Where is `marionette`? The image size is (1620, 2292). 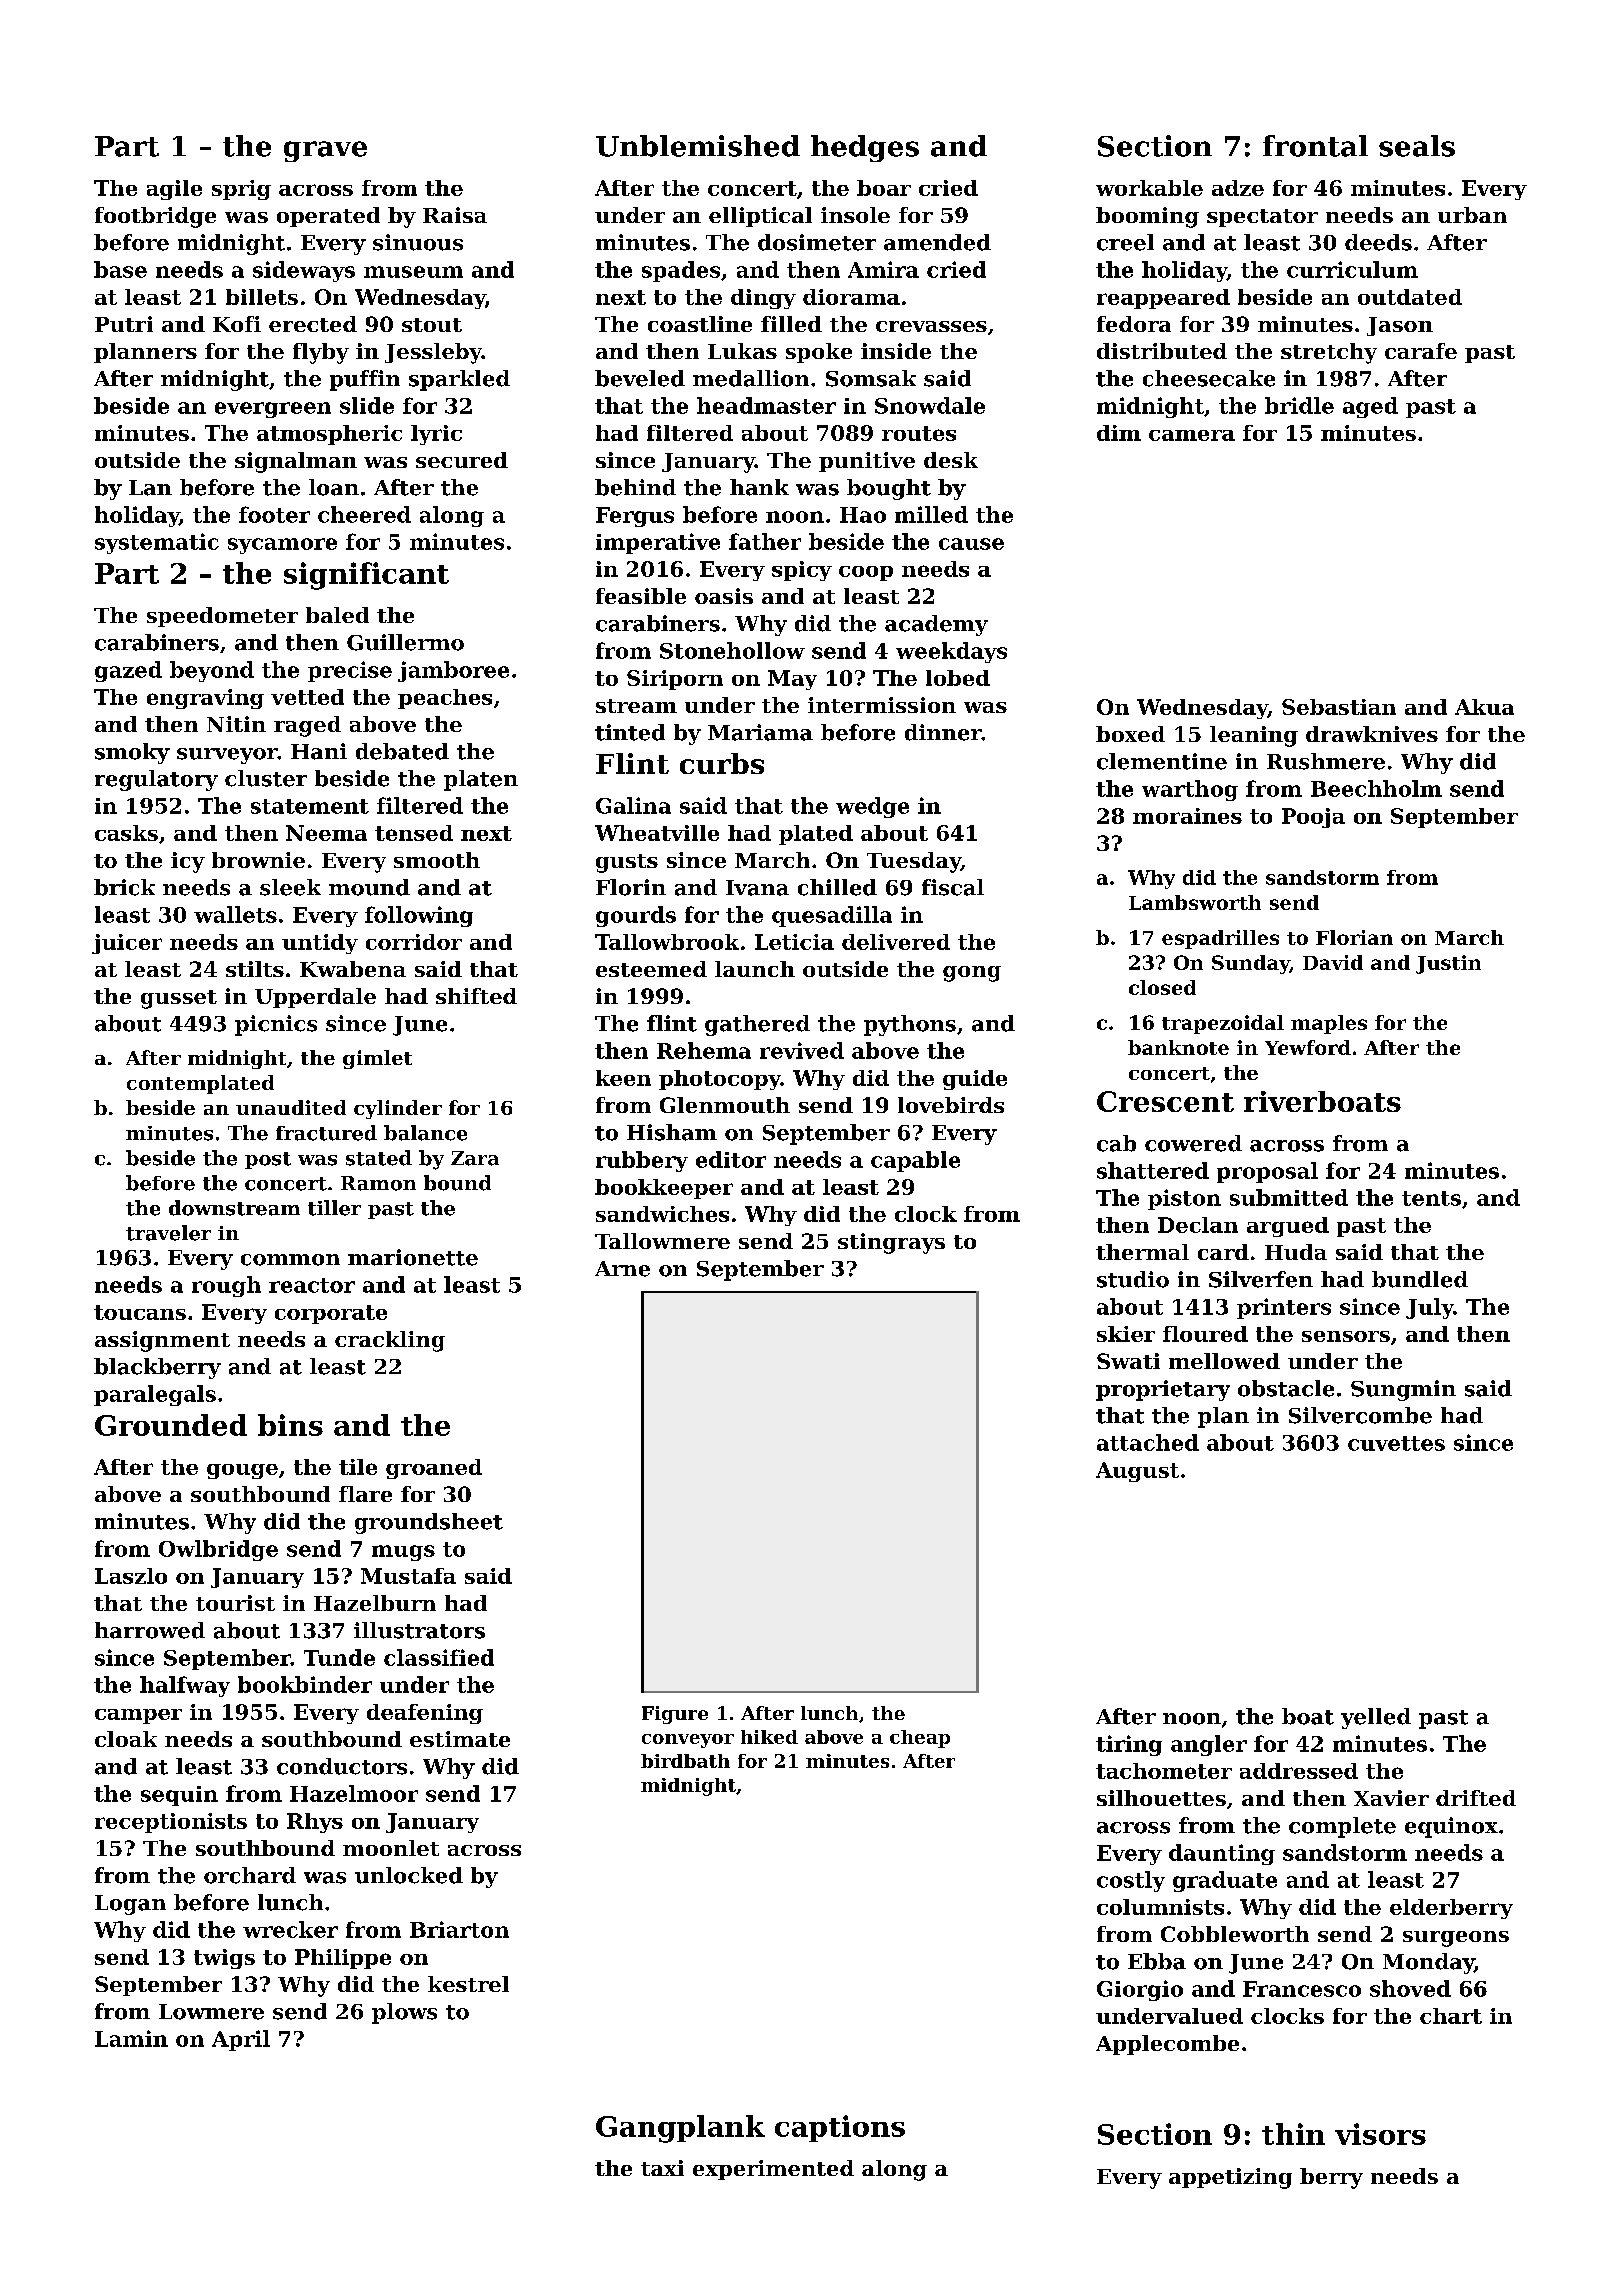
marionette is located at coordinates (413, 1257).
